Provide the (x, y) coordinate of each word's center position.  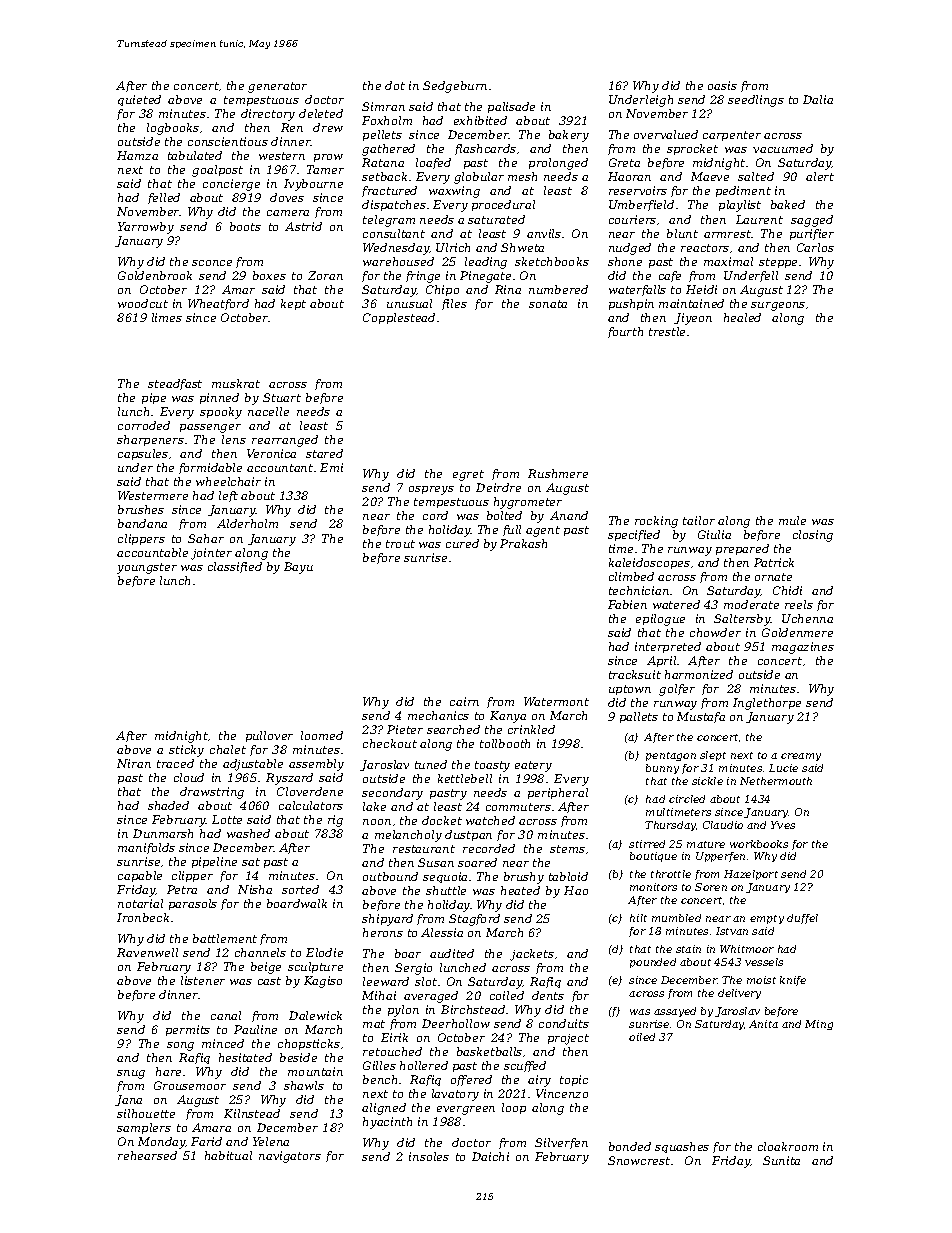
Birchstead (473, 1009)
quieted (139, 100)
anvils (544, 233)
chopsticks (309, 1044)
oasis (722, 85)
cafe (670, 276)
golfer (677, 690)
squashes (682, 1147)
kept (293, 304)
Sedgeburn (455, 87)
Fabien (627, 604)
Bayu (298, 568)
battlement (225, 938)
